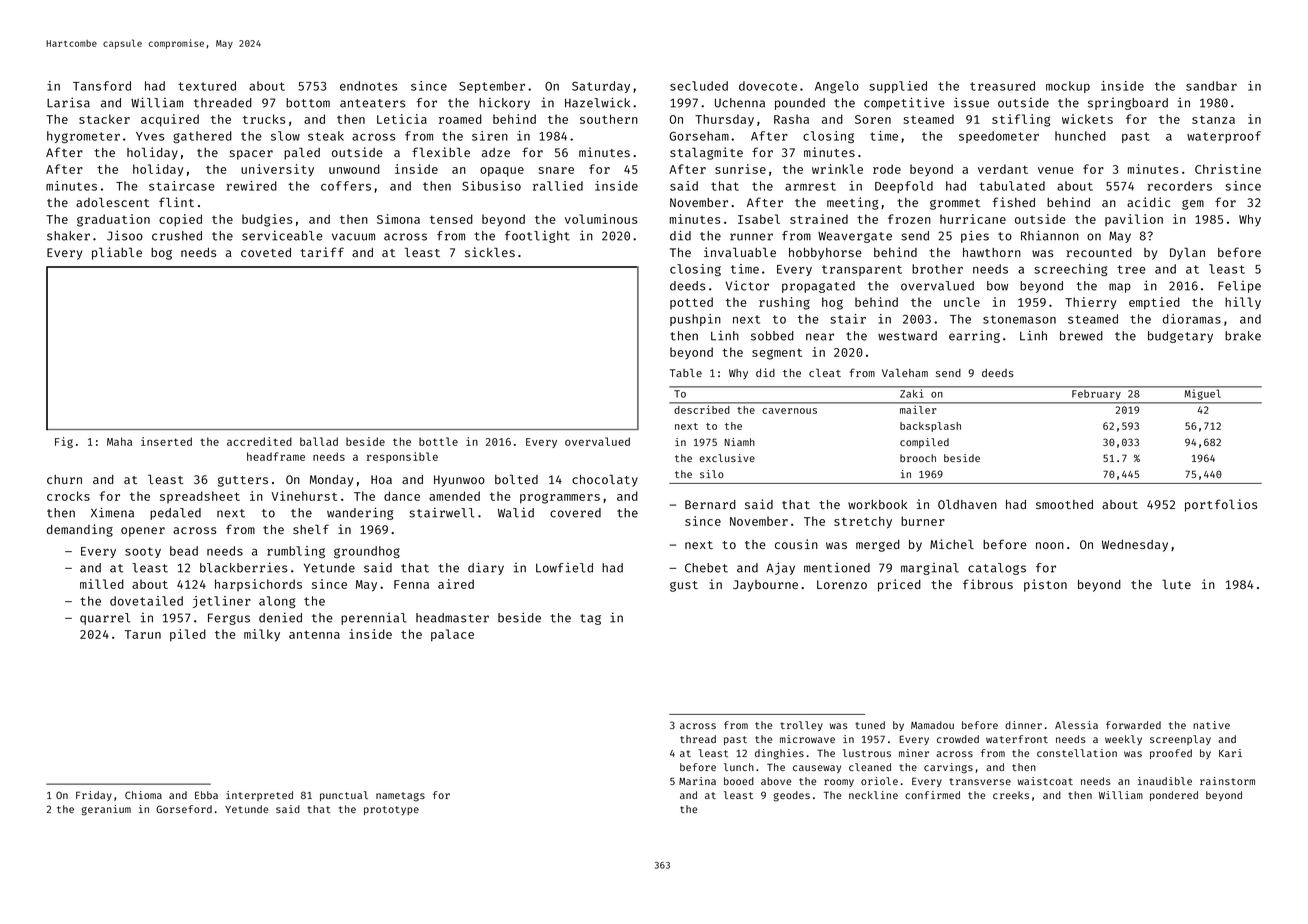 The image size is (1308, 924). I want to click on nametags, so click(400, 797).
